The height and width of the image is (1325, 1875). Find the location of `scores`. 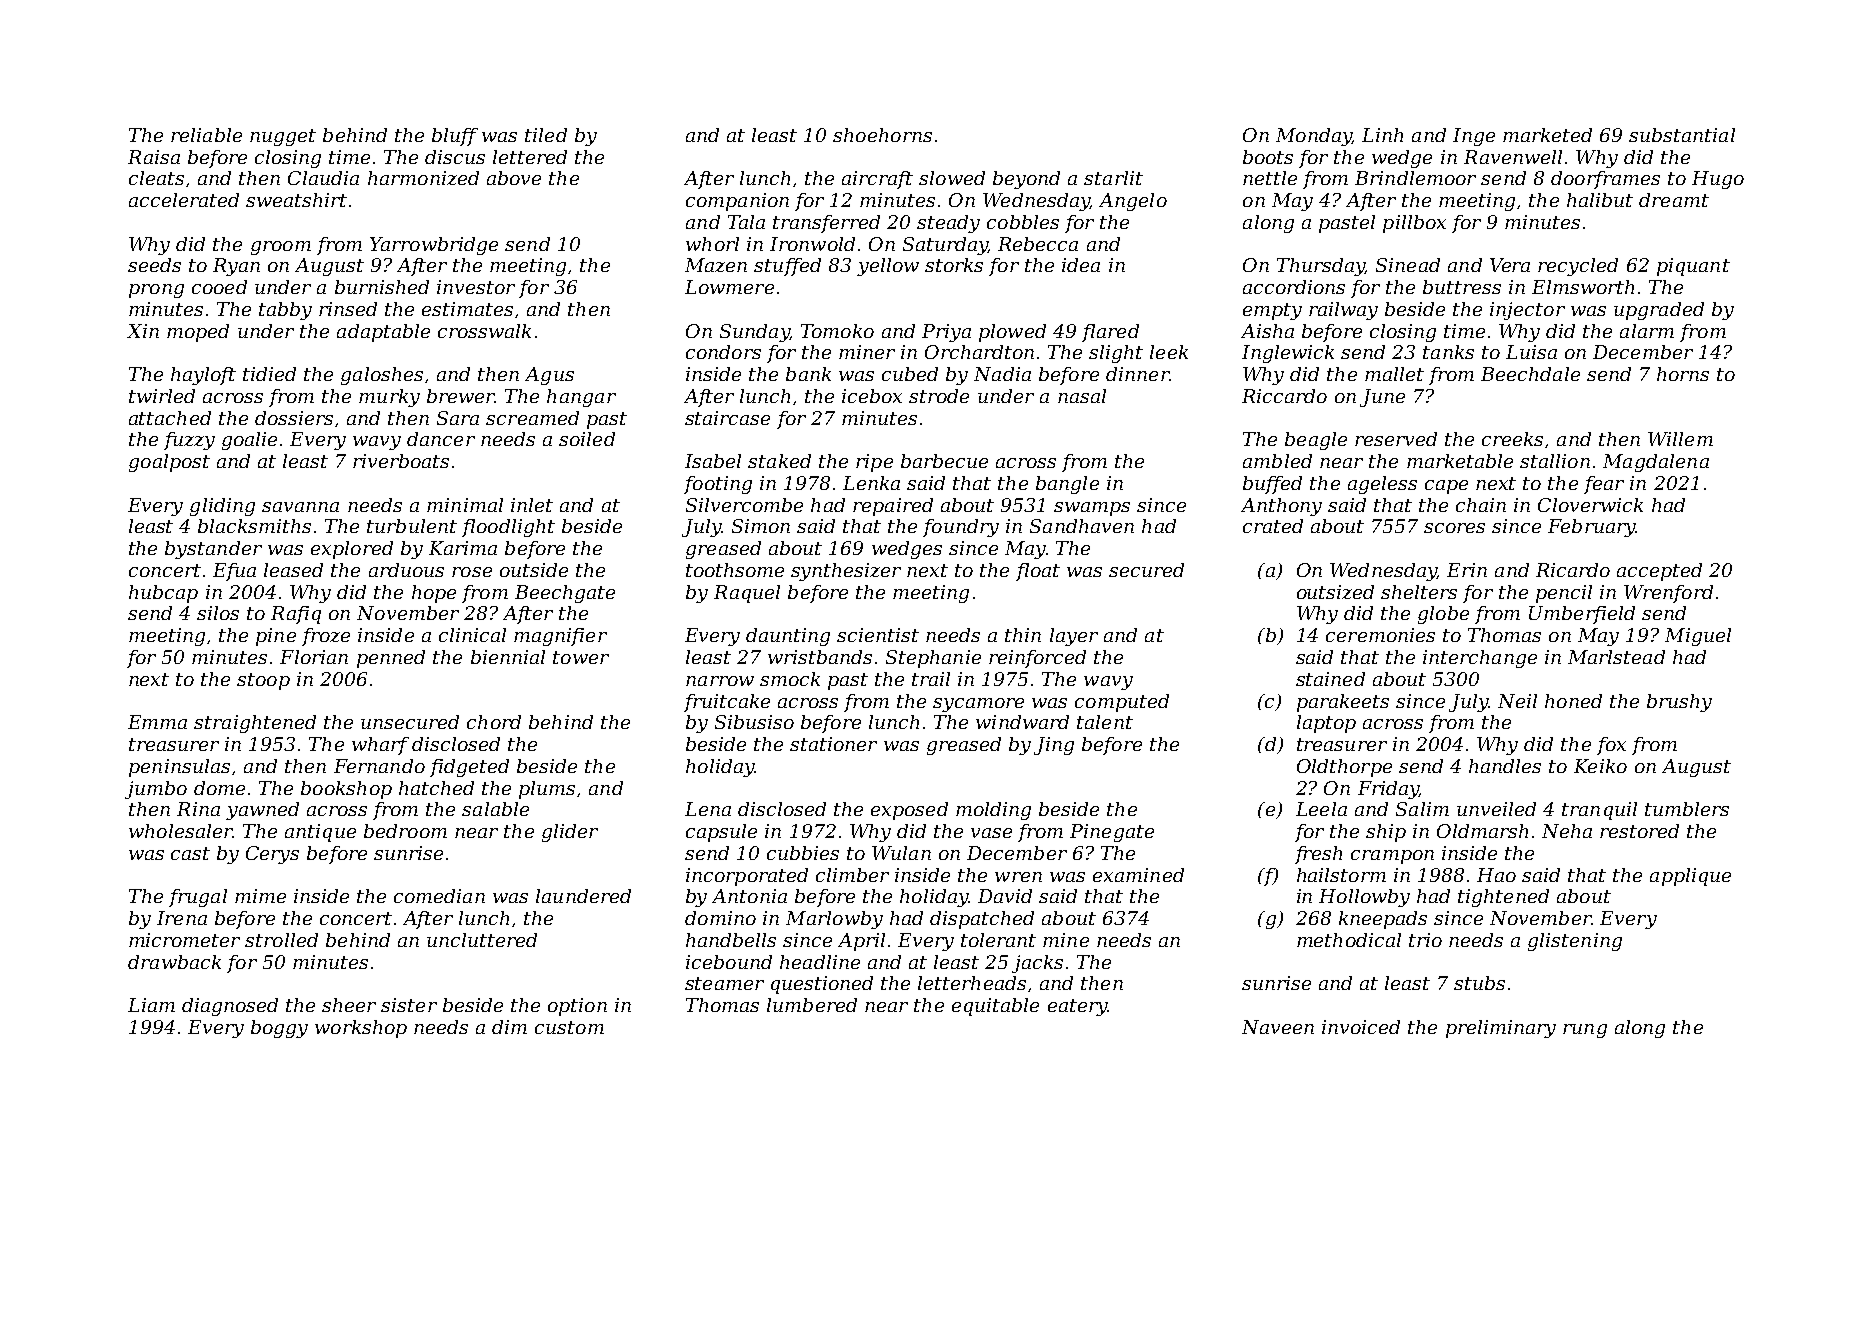

scores is located at coordinates (1454, 528).
